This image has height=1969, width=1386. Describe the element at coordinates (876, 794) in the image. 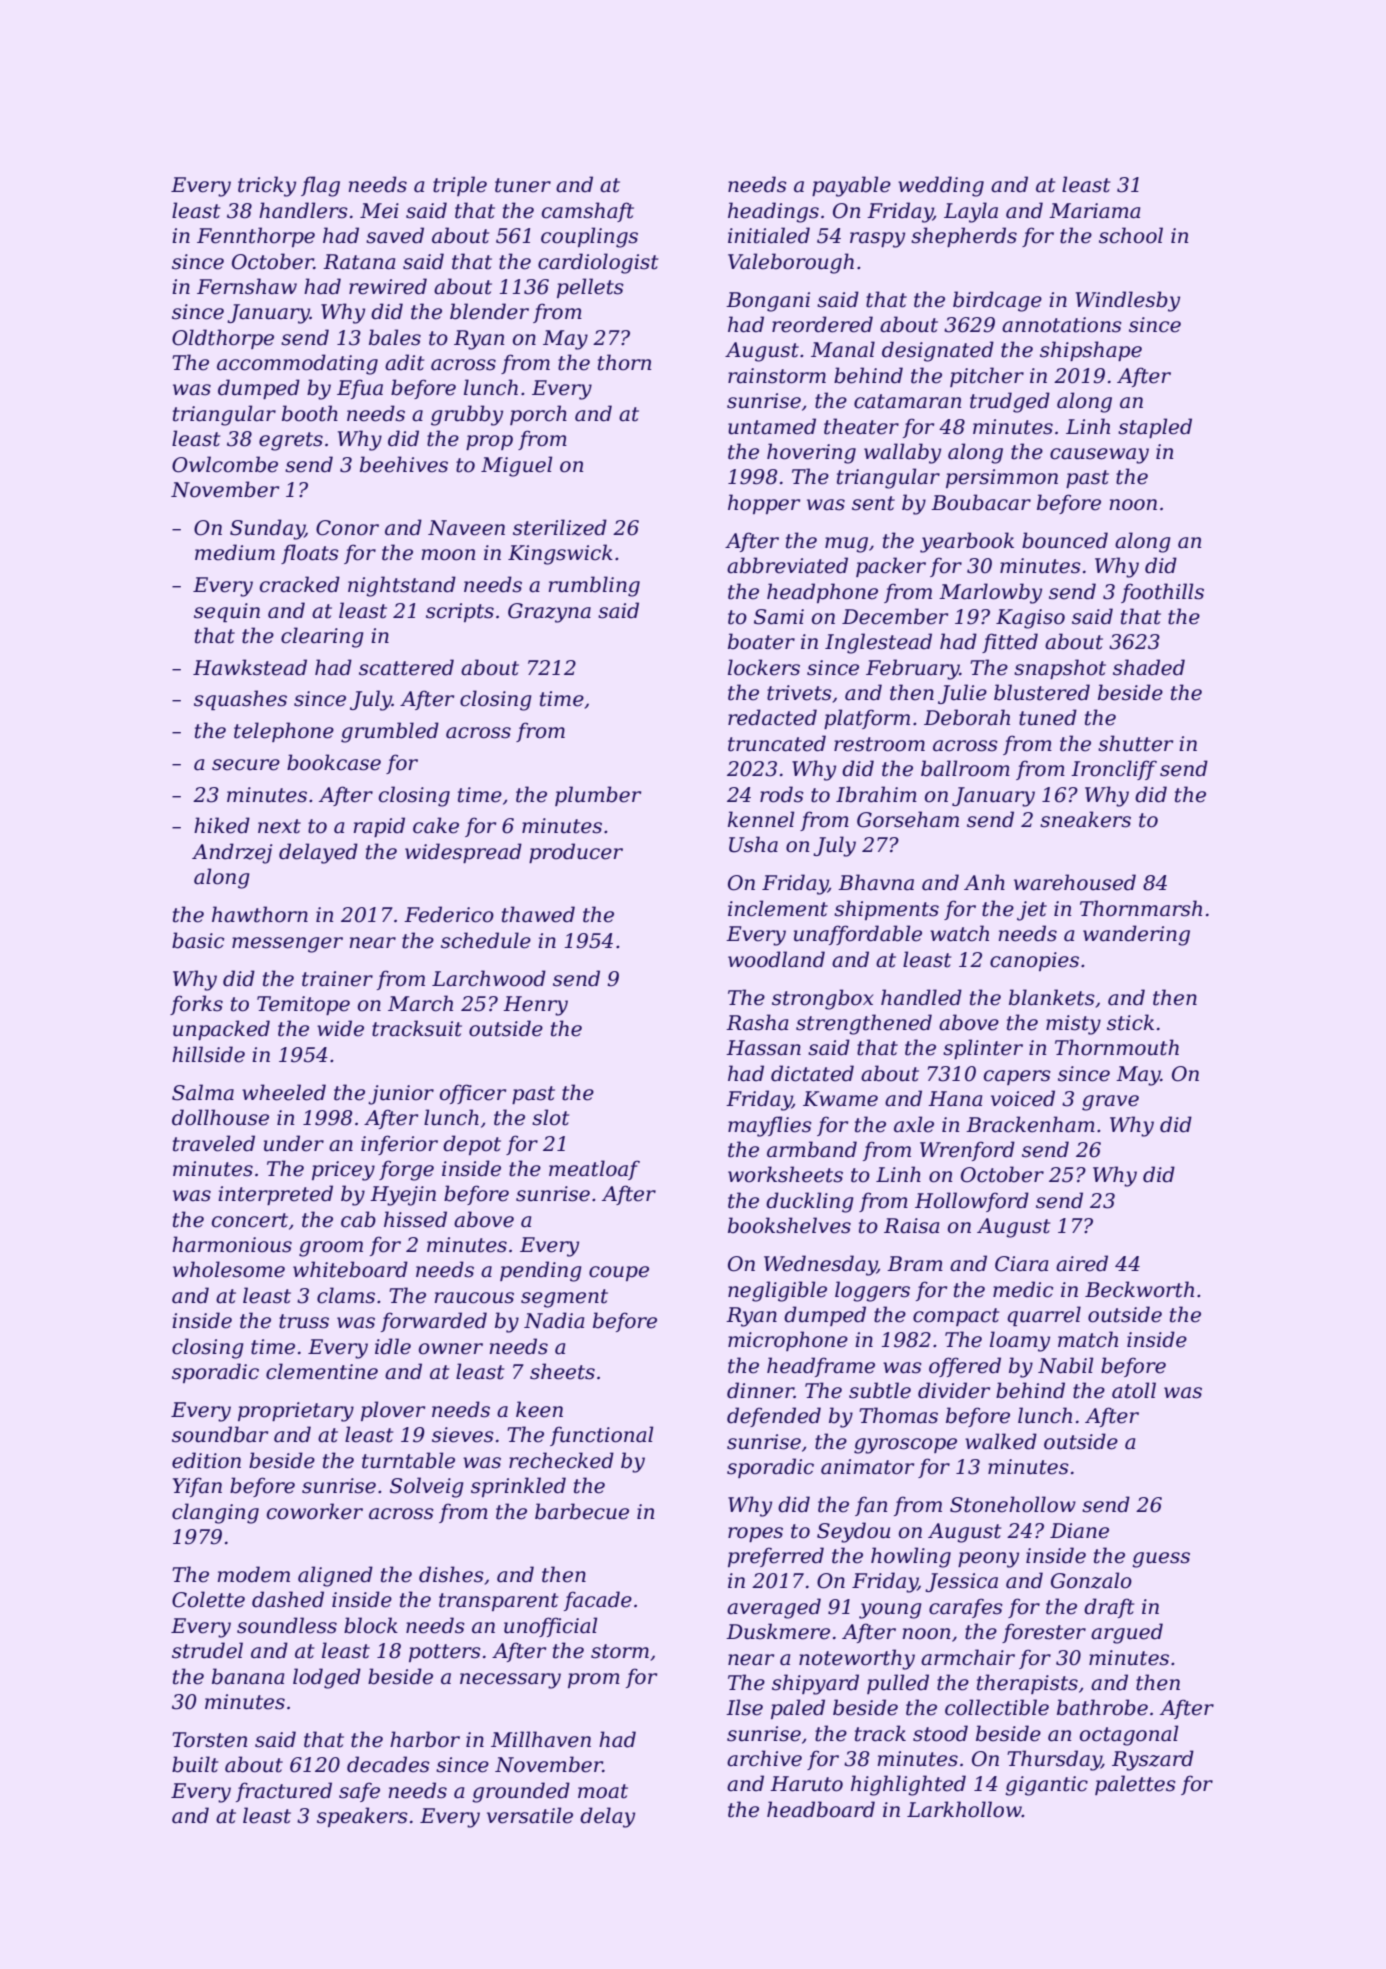

I see `Ibrahim` at that location.
